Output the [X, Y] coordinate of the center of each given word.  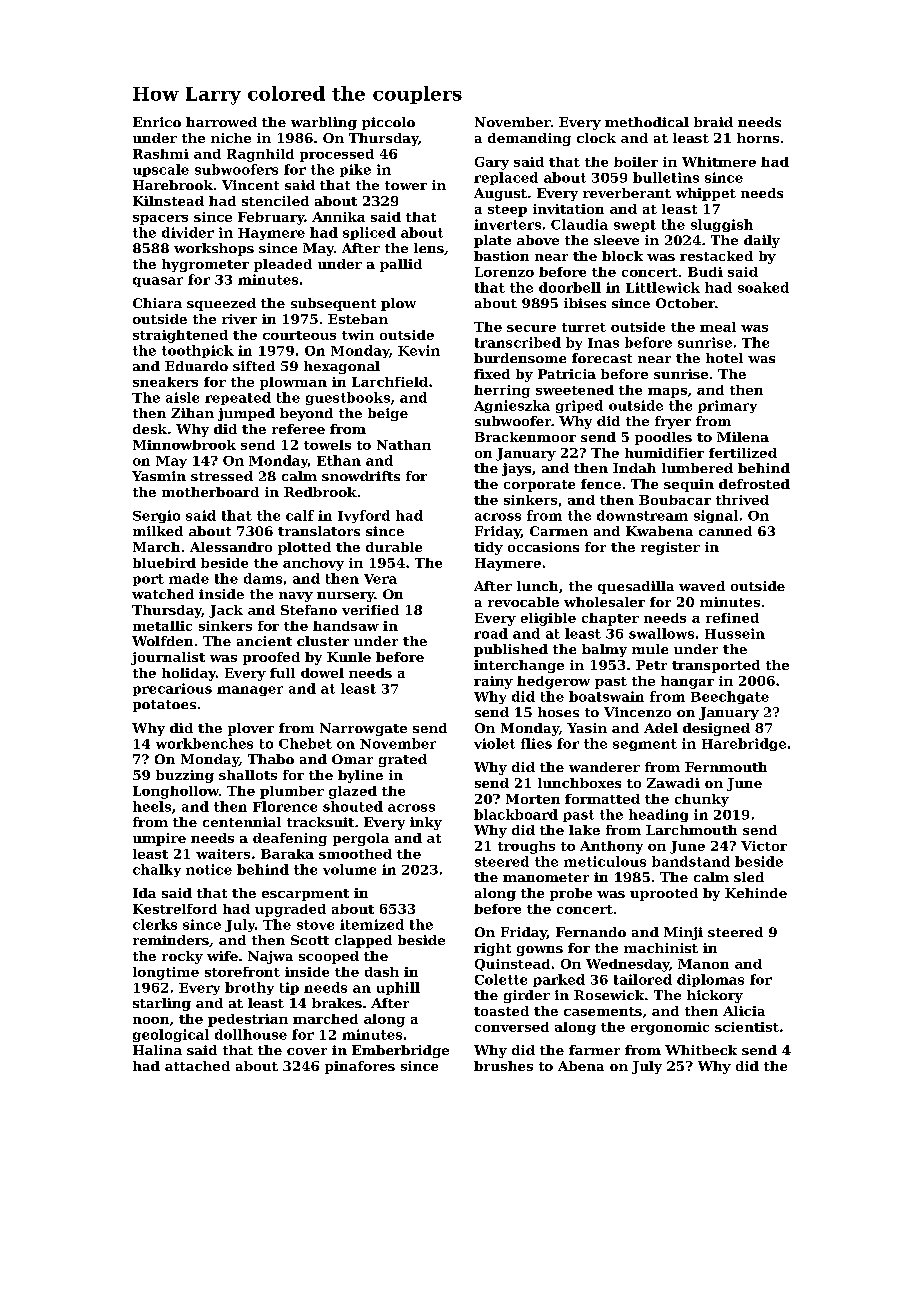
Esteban [358, 319]
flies [536, 743]
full [282, 673]
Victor [764, 846]
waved [702, 586]
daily [762, 241]
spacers [160, 220]
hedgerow [553, 682]
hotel [724, 358]
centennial [242, 822]
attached [197, 1066]
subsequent [333, 304]
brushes [503, 1066]
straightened [180, 336]
